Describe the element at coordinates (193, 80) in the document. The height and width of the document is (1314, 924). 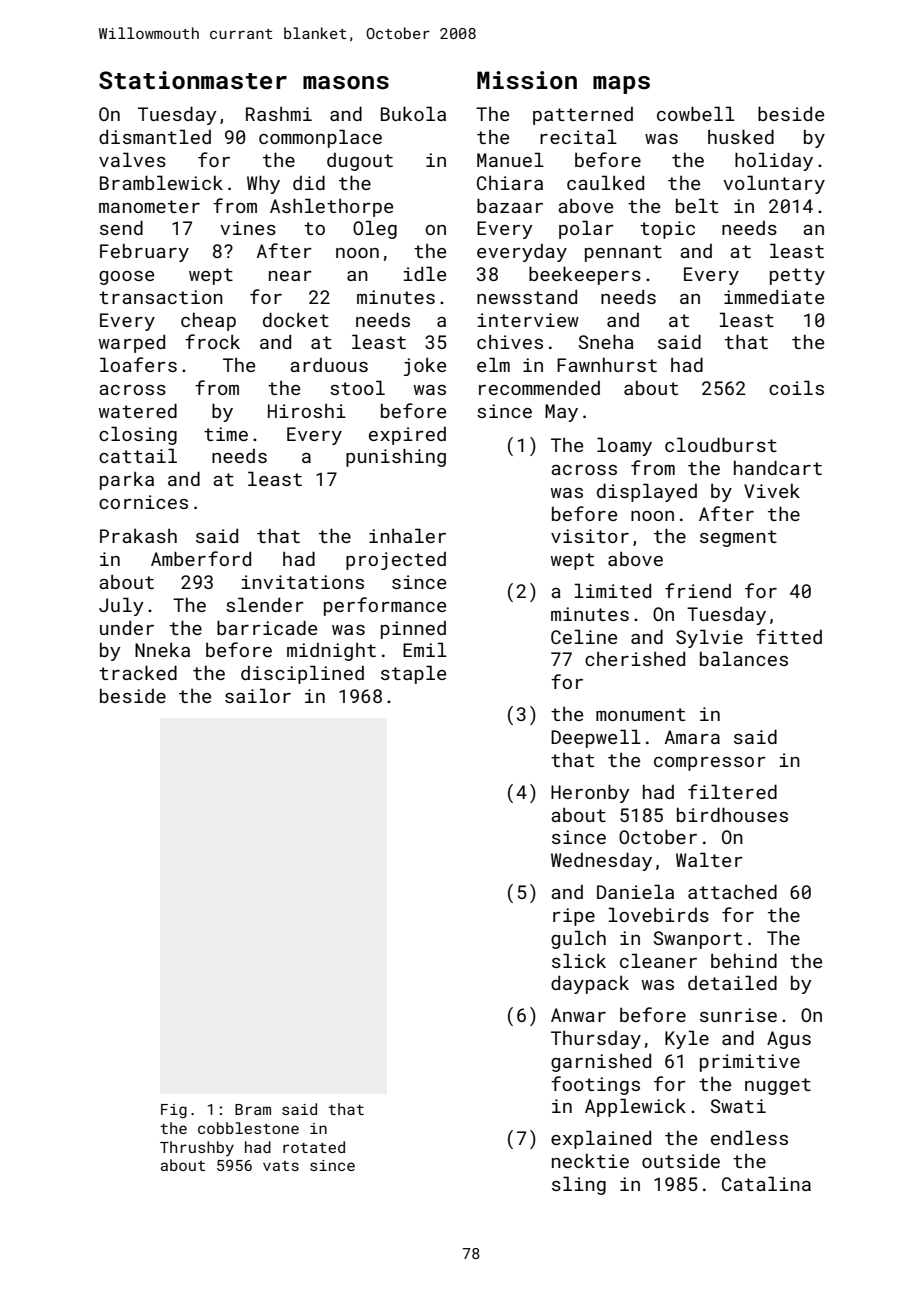
I see `Stationmaster` at that location.
